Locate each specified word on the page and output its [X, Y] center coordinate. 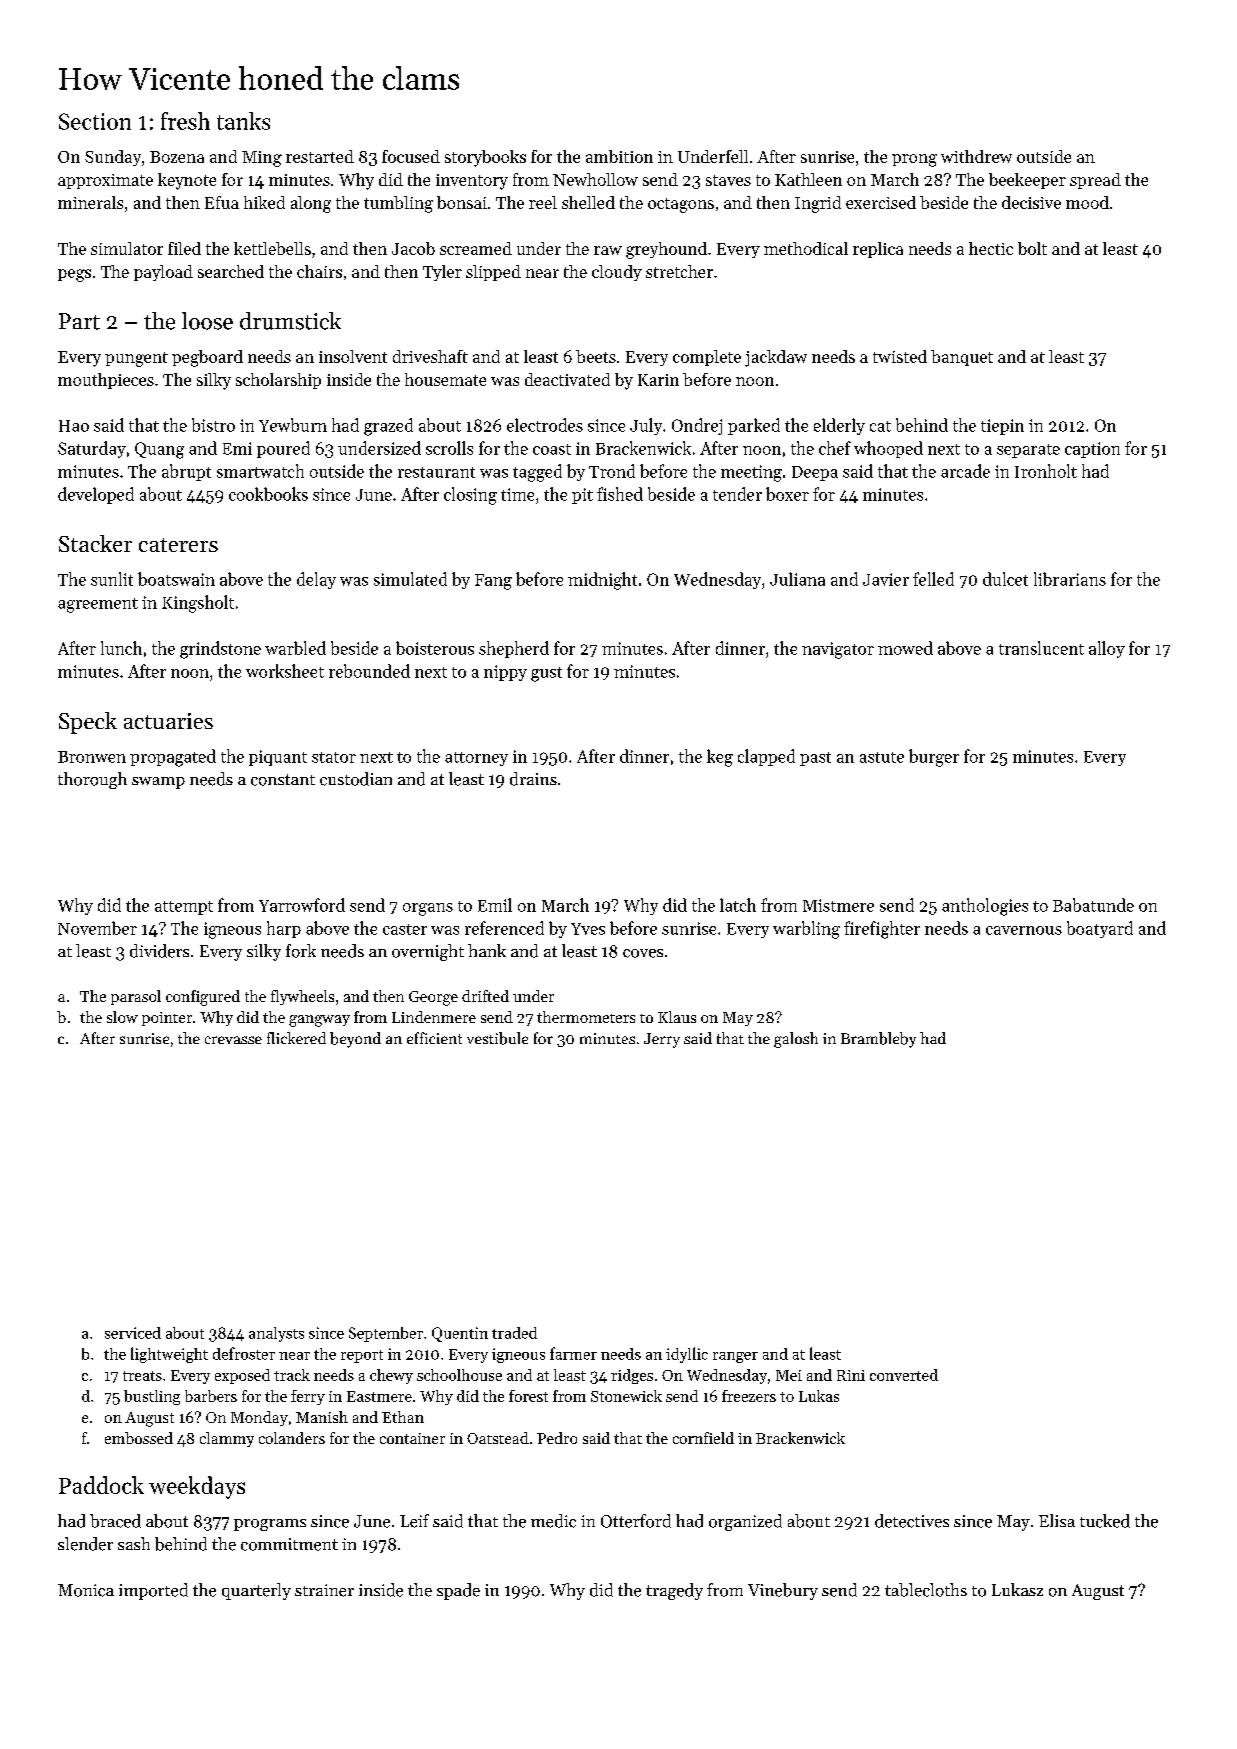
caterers [178, 545]
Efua [222, 202]
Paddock [101, 1485]
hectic [991, 248]
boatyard [1100, 929]
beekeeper [1027, 181]
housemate [445, 379]
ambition [619, 156]
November [97, 928]
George [433, 998]
